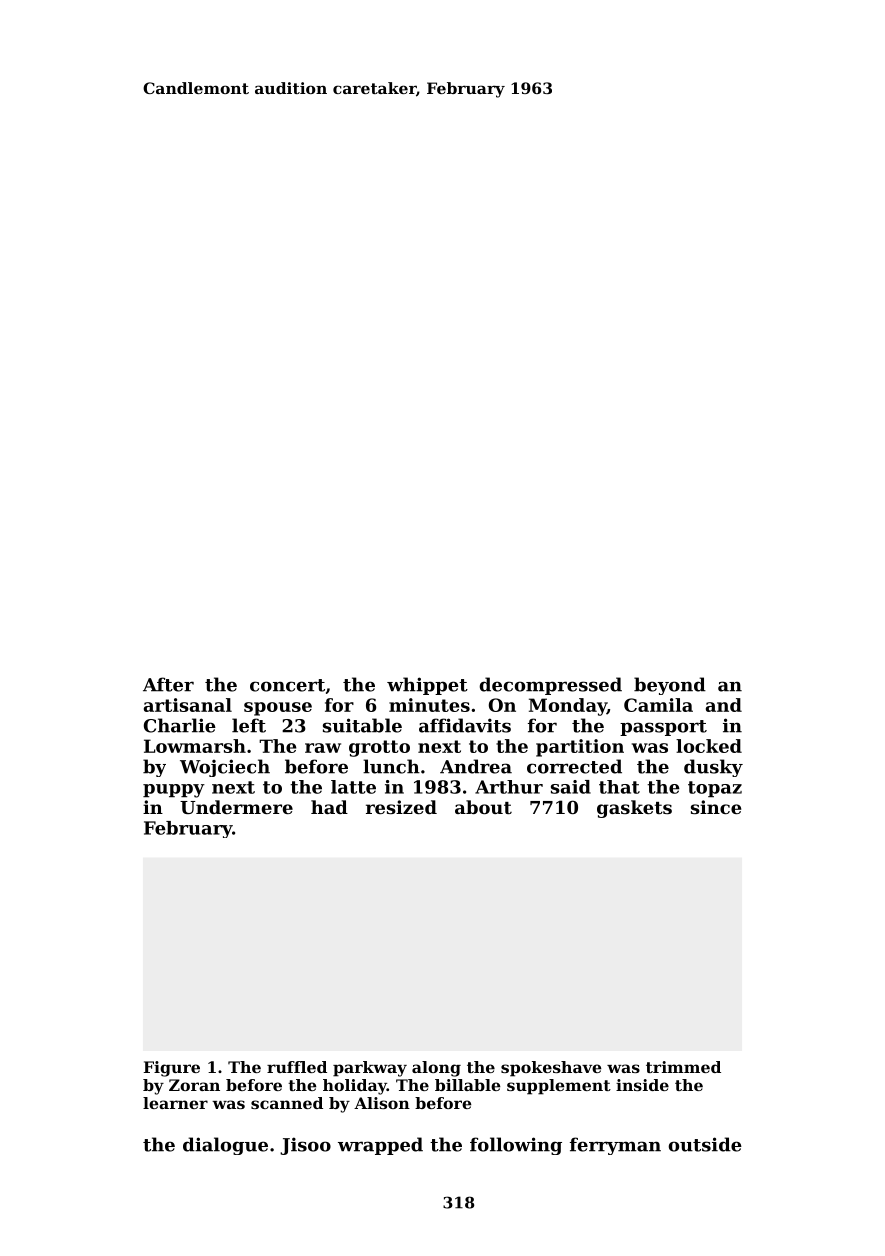 Image resolution: width=885 pixels, height=1256 pixels. I want to click on Undermere, so click(236, 807).
